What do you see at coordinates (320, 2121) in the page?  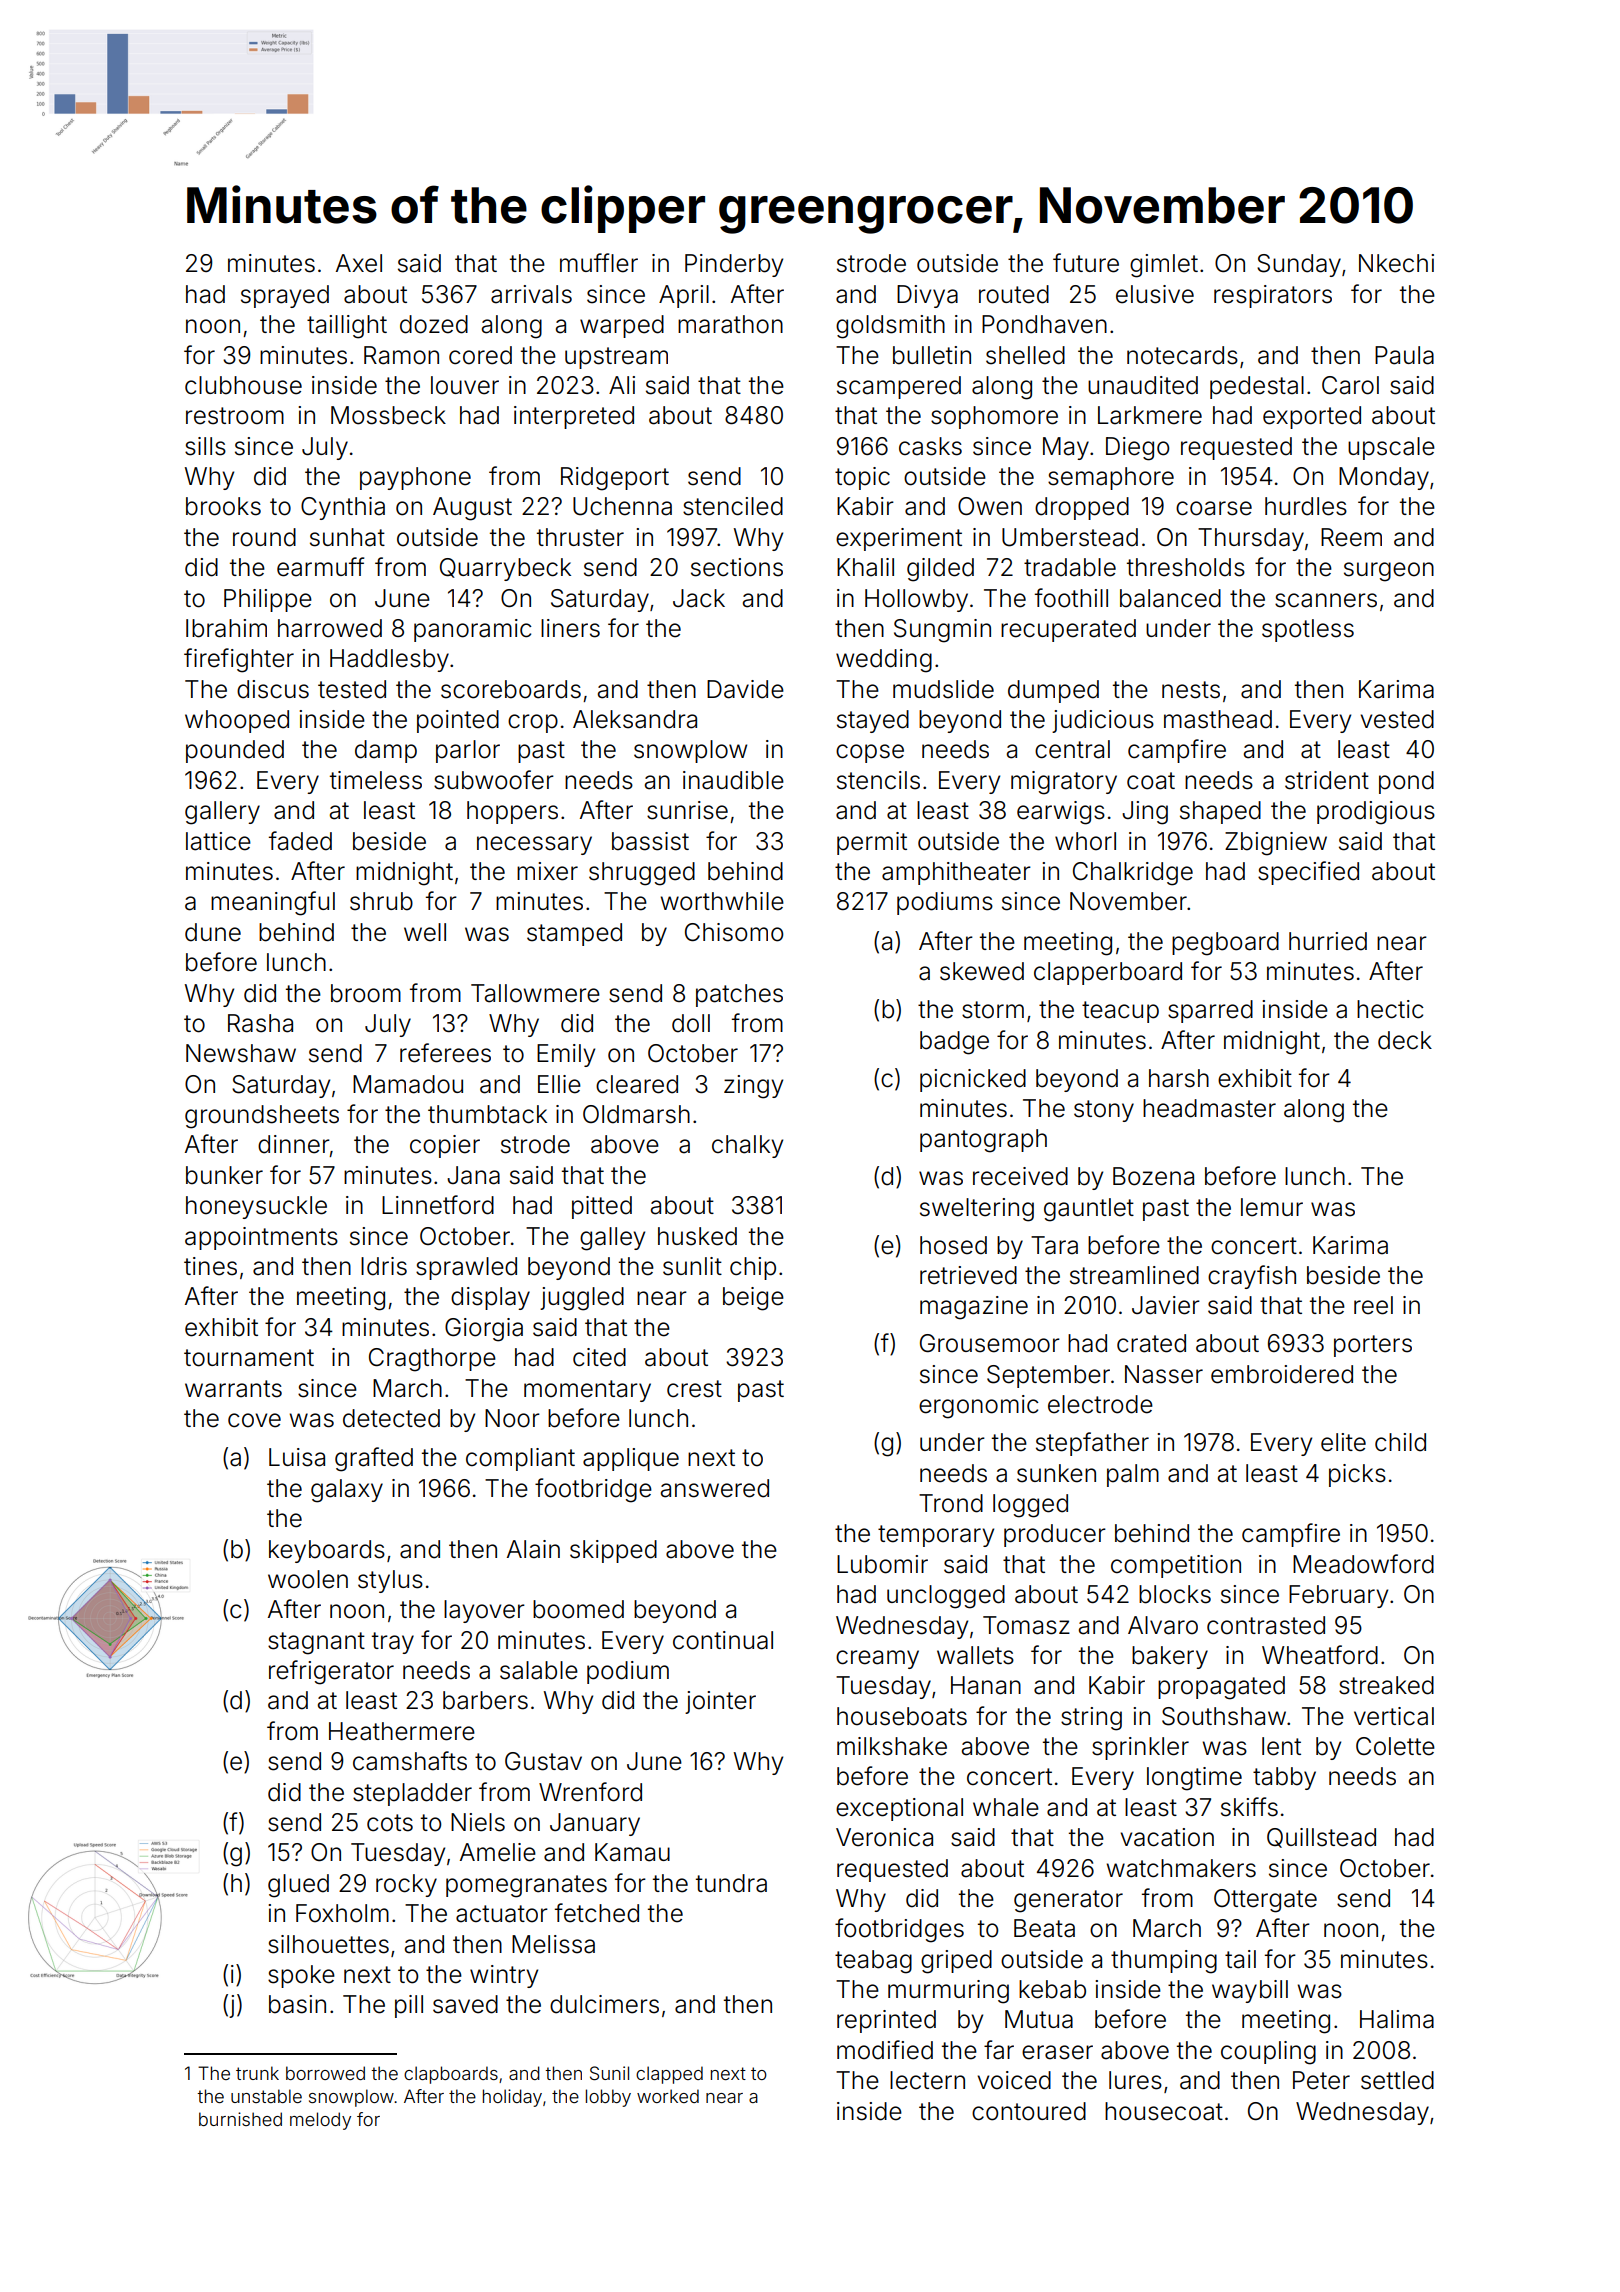 I see `melody` at bounding box center [320, 2121].
